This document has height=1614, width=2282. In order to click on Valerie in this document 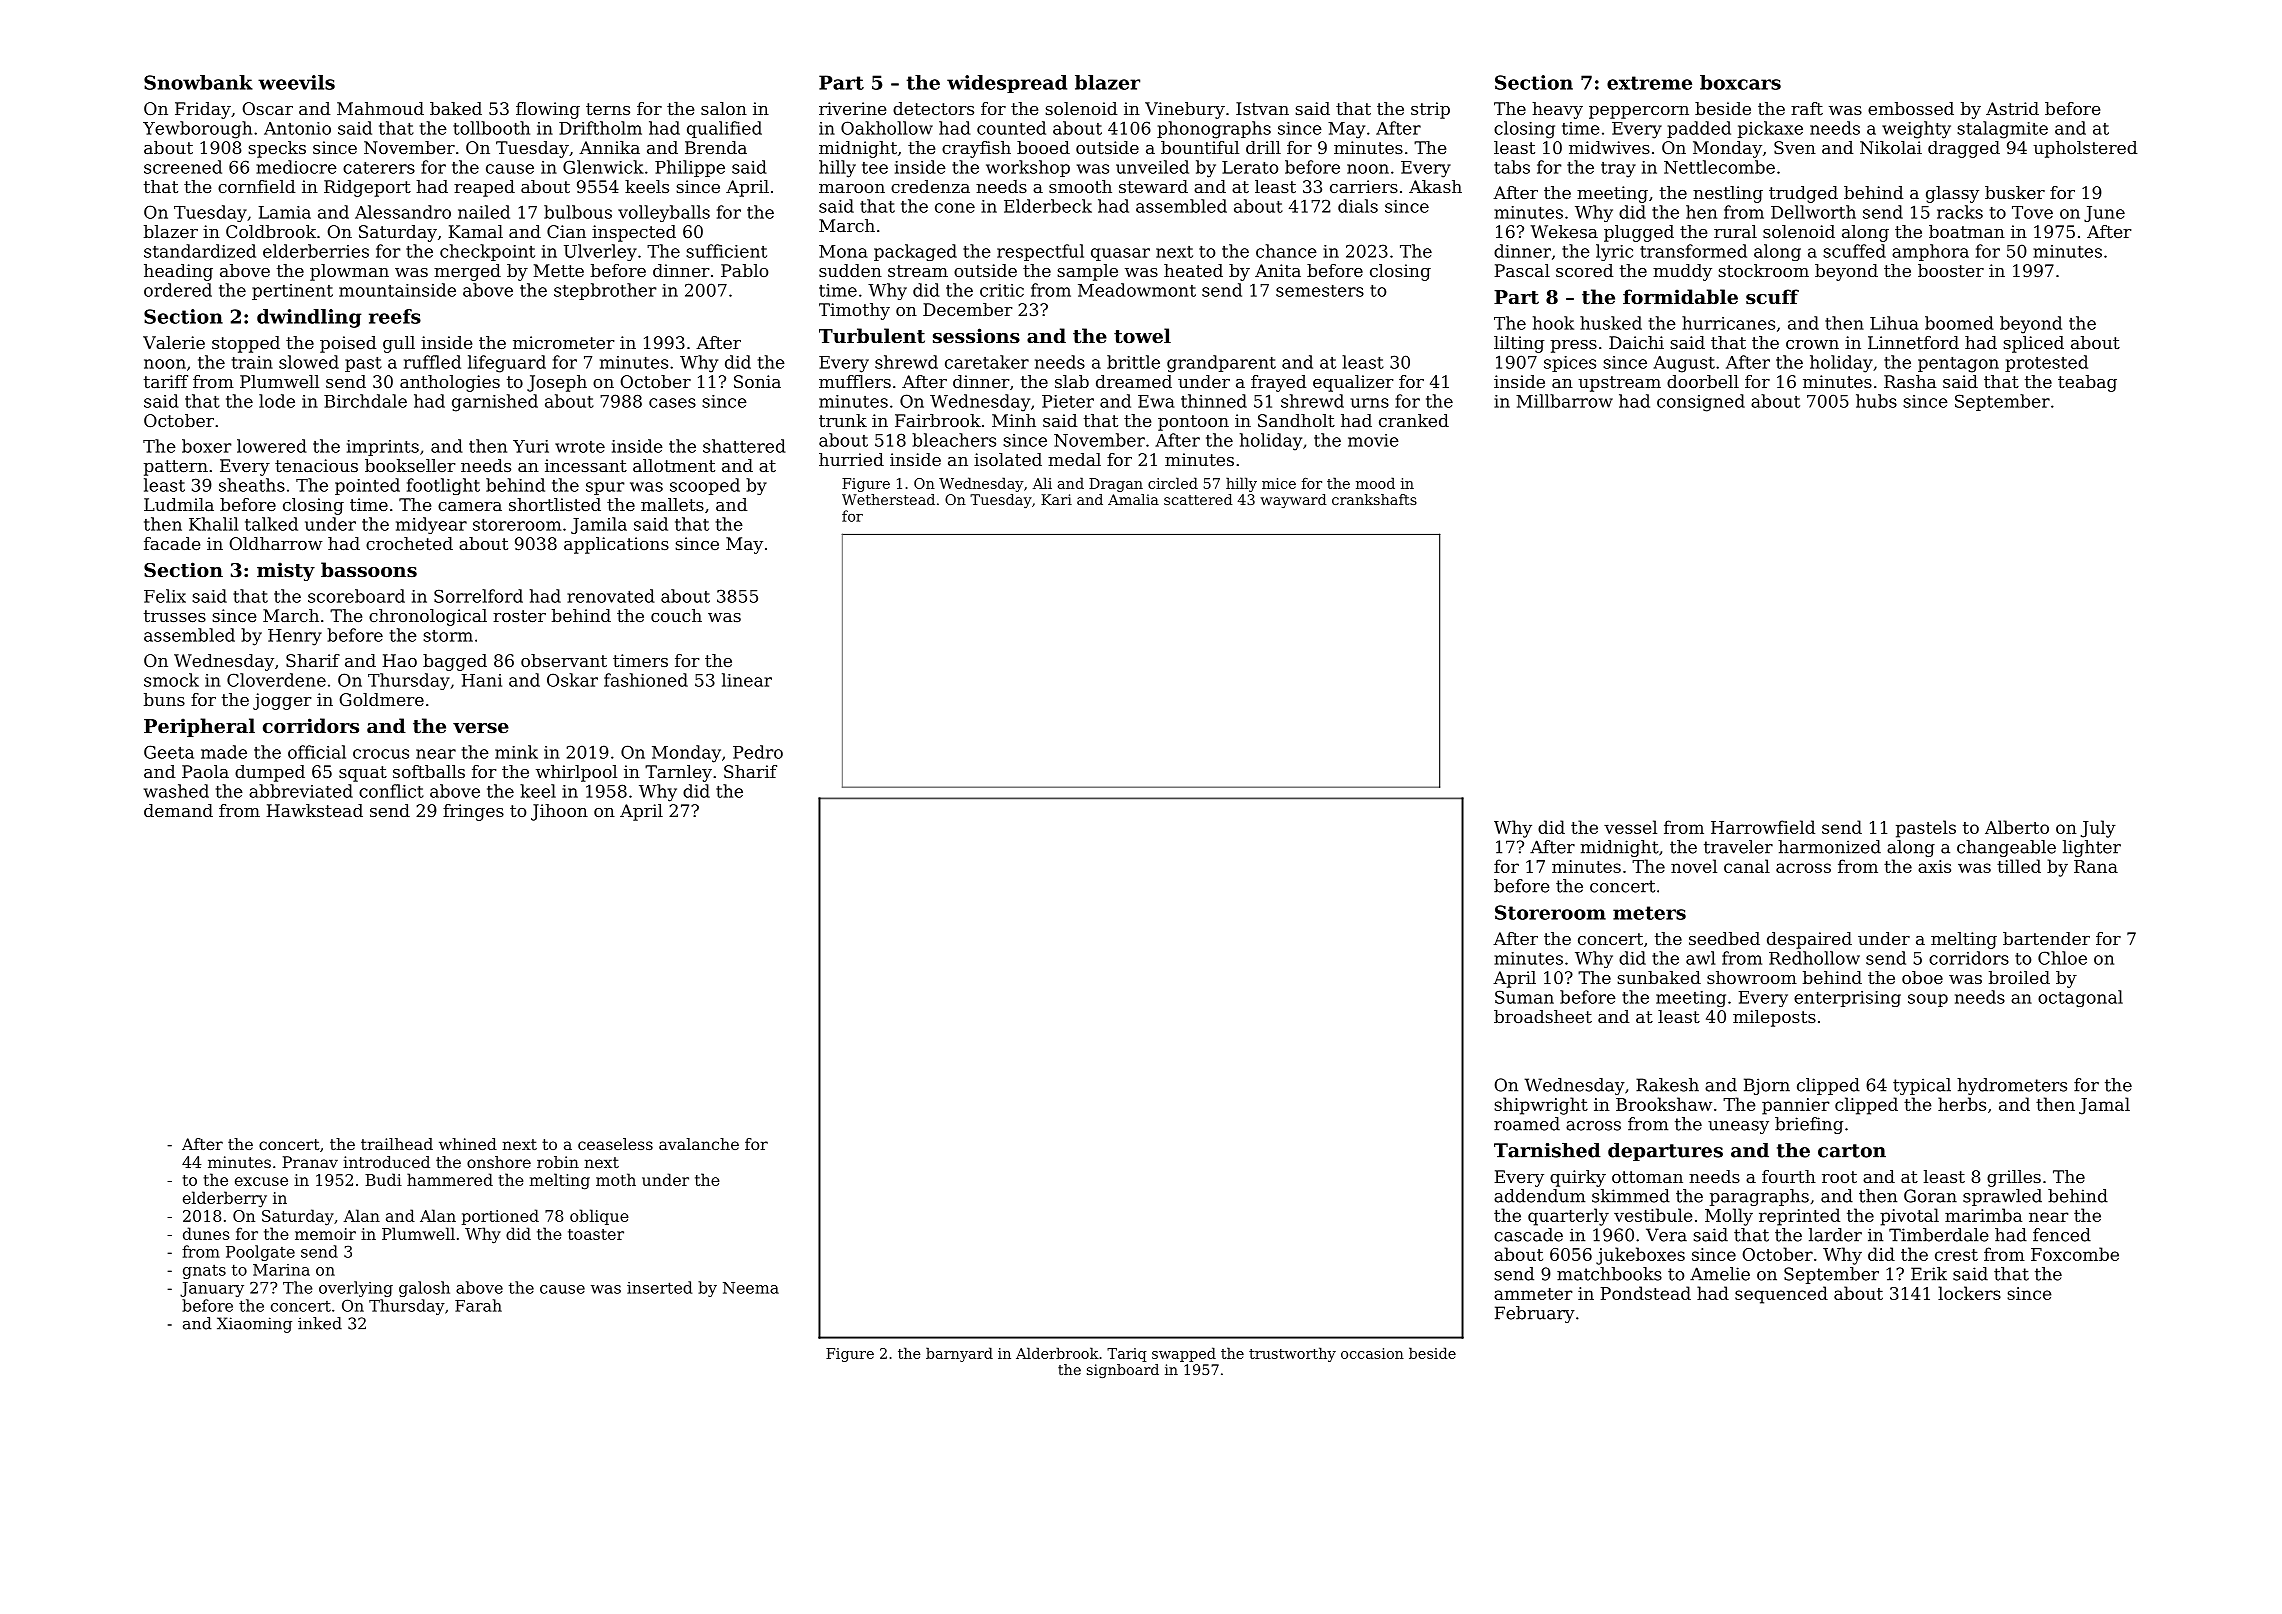, I will do `click(174, 342)`.
